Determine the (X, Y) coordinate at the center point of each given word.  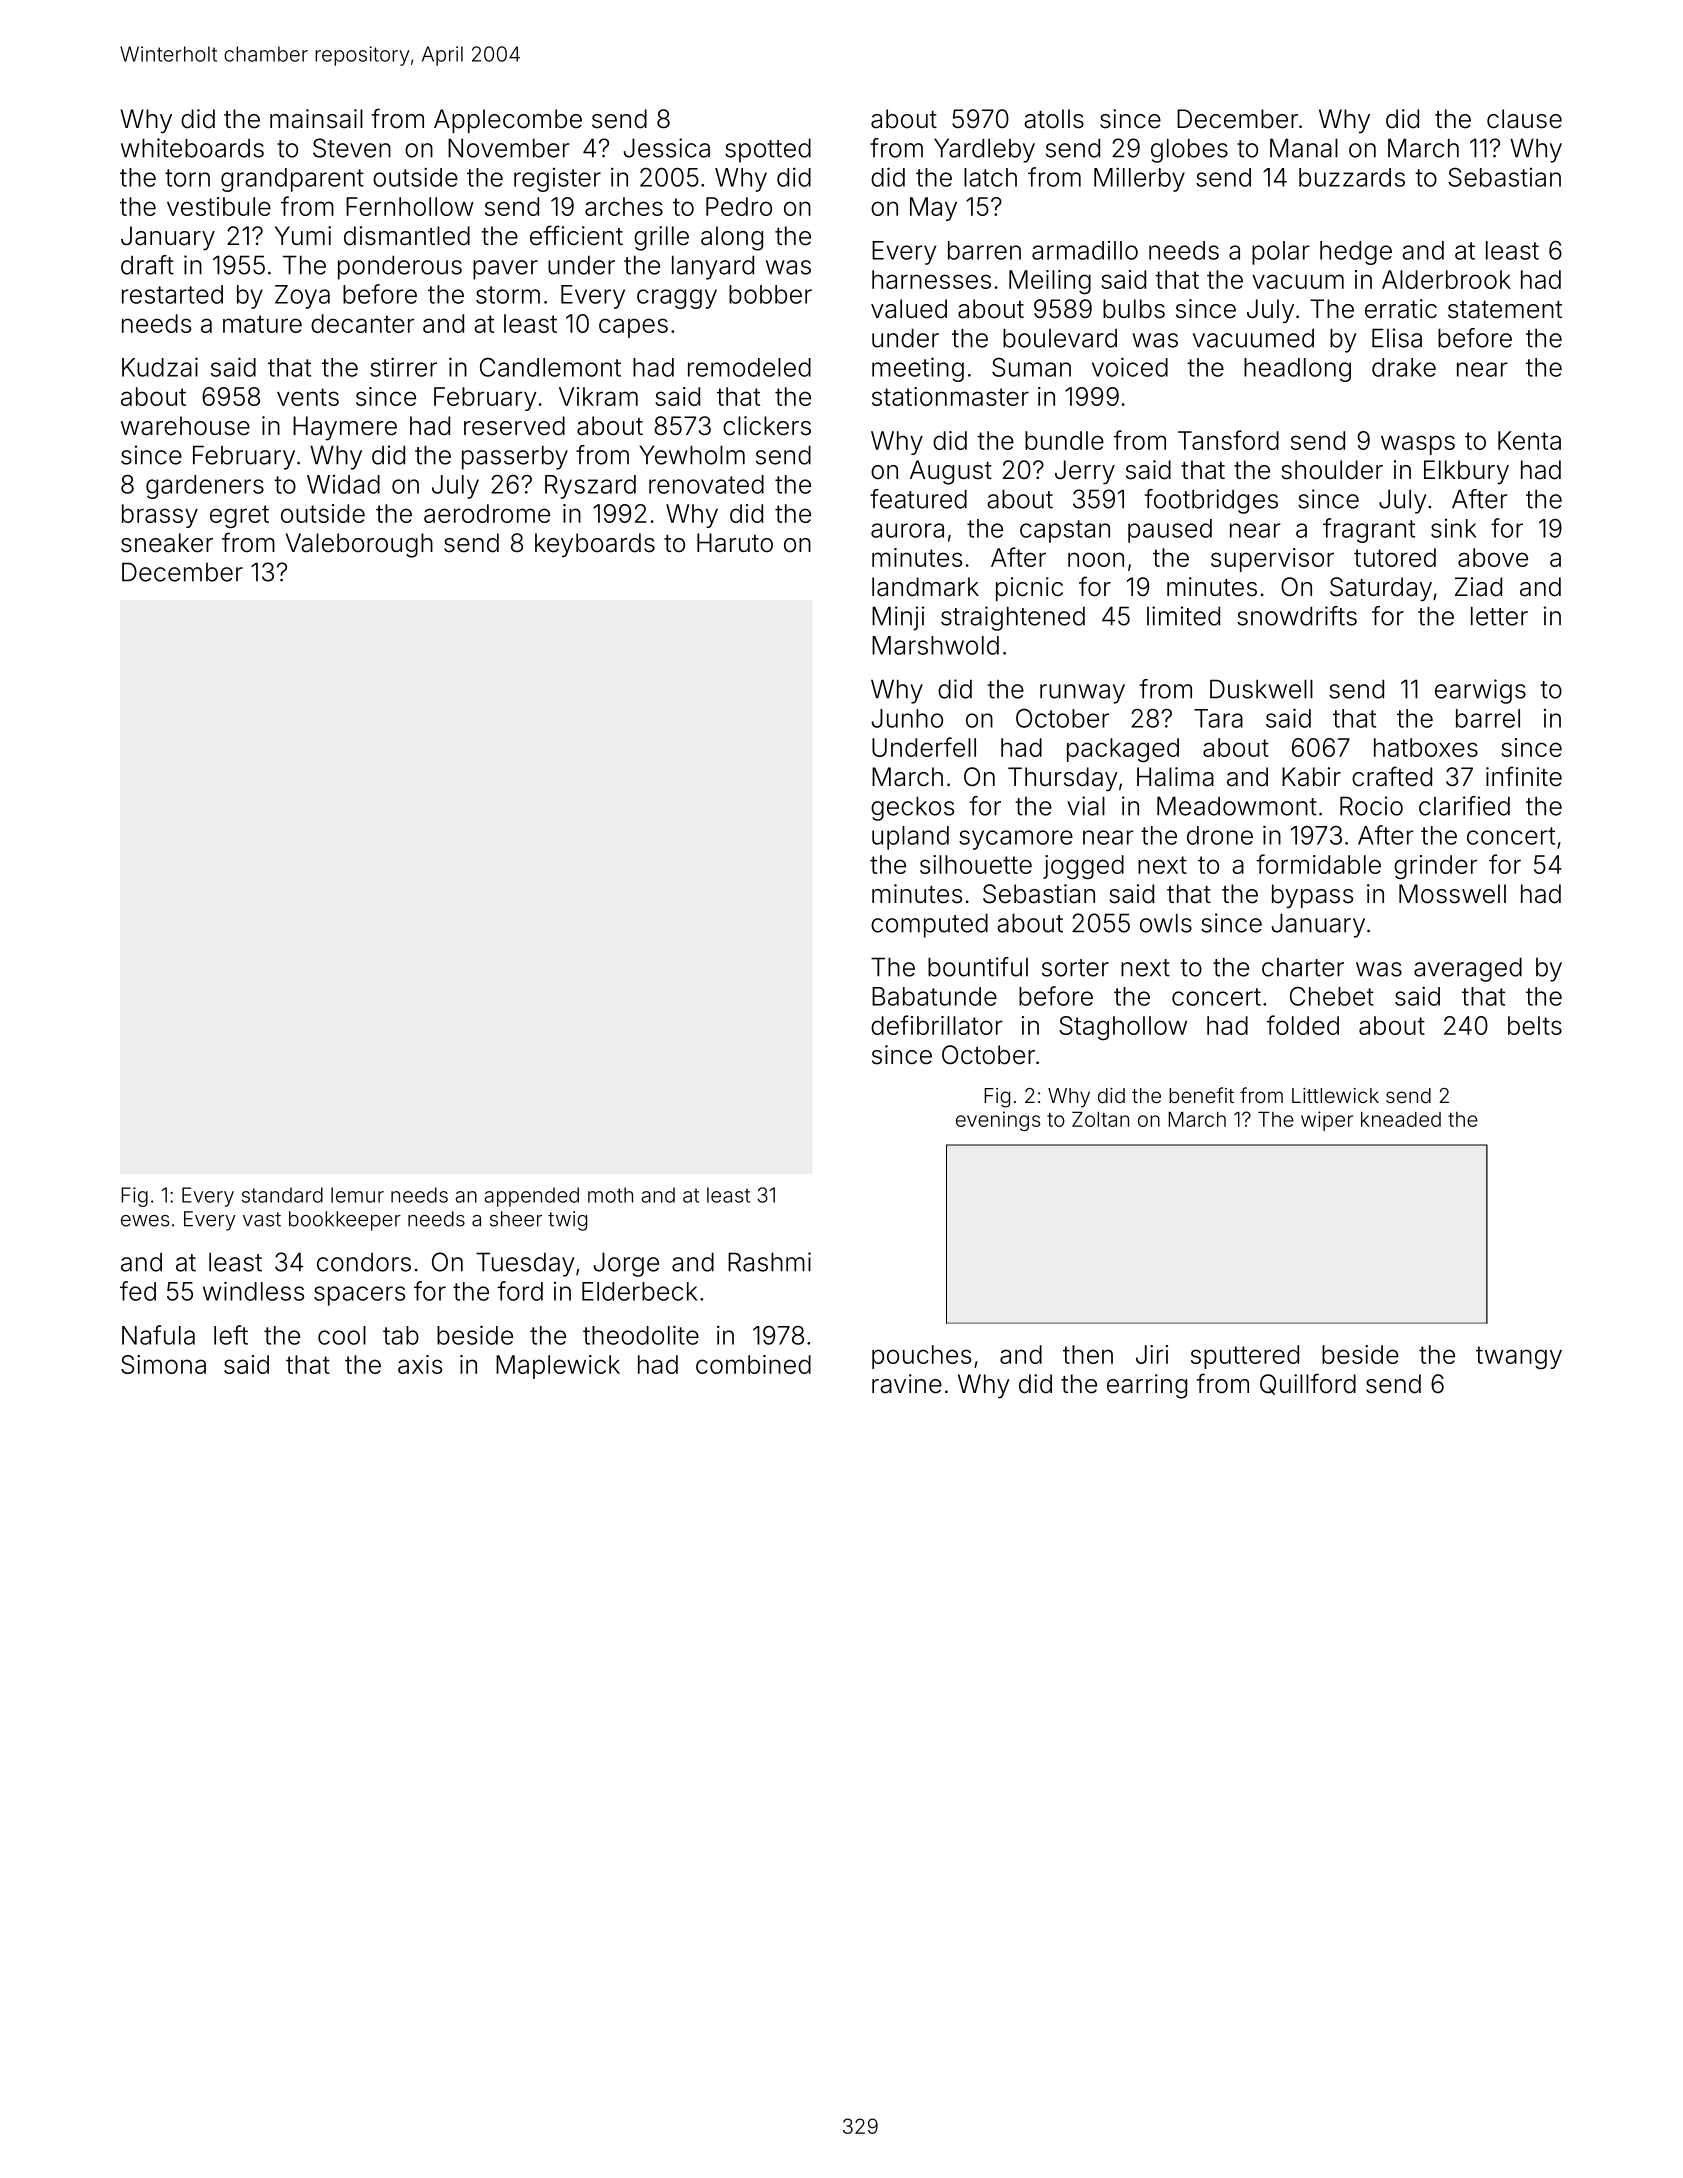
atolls (1054, 119)
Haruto (735, 543)
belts (1535, 1025)
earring (1147, 1386)
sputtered (1245, 1357)
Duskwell (1261, 689)
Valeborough (359, 545)
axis (420, 1364)
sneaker (167, 543)
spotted (768, 150)
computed (929, 925)
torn (187, 178)
